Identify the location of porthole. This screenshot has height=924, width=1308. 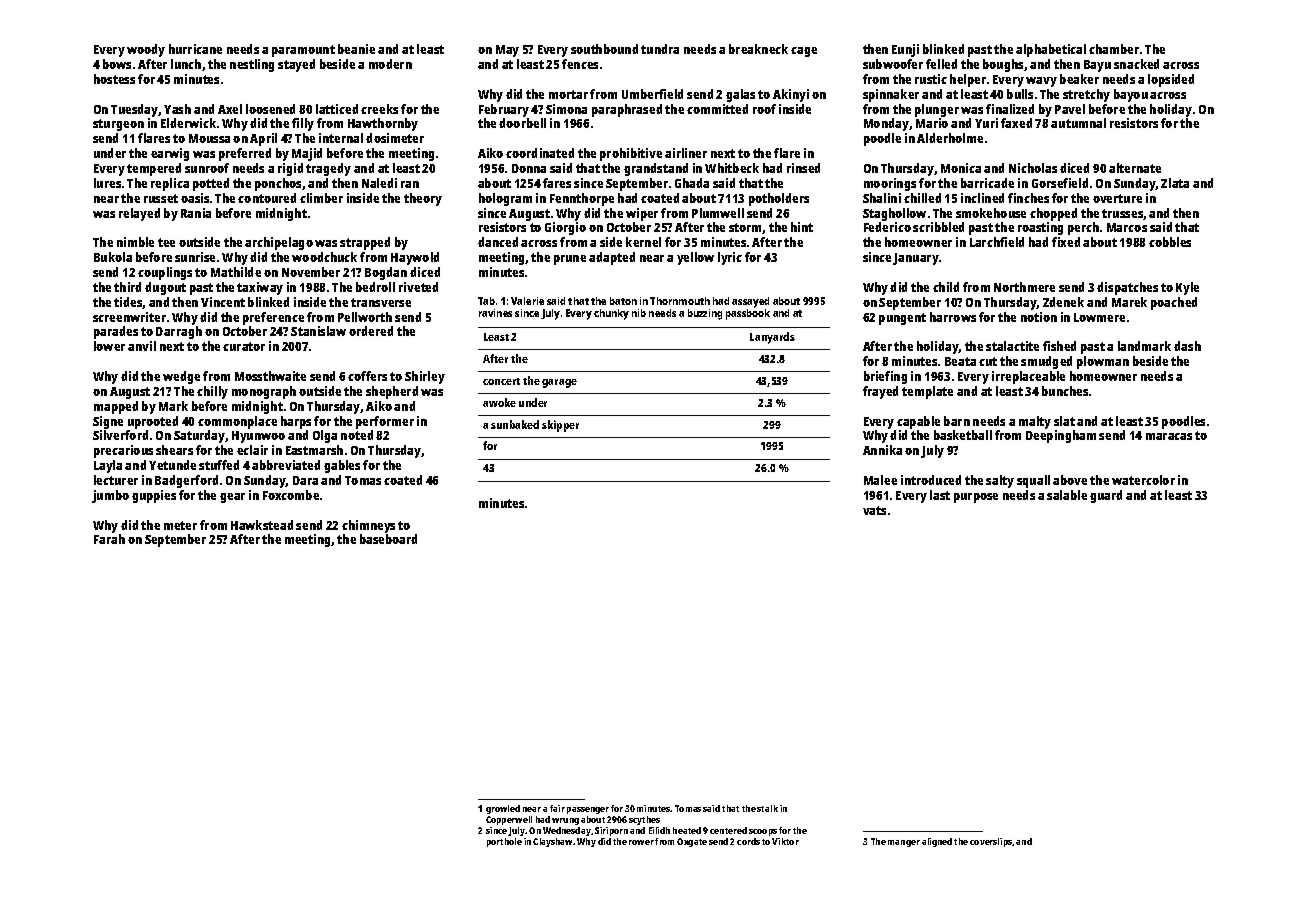
(504, 842).
